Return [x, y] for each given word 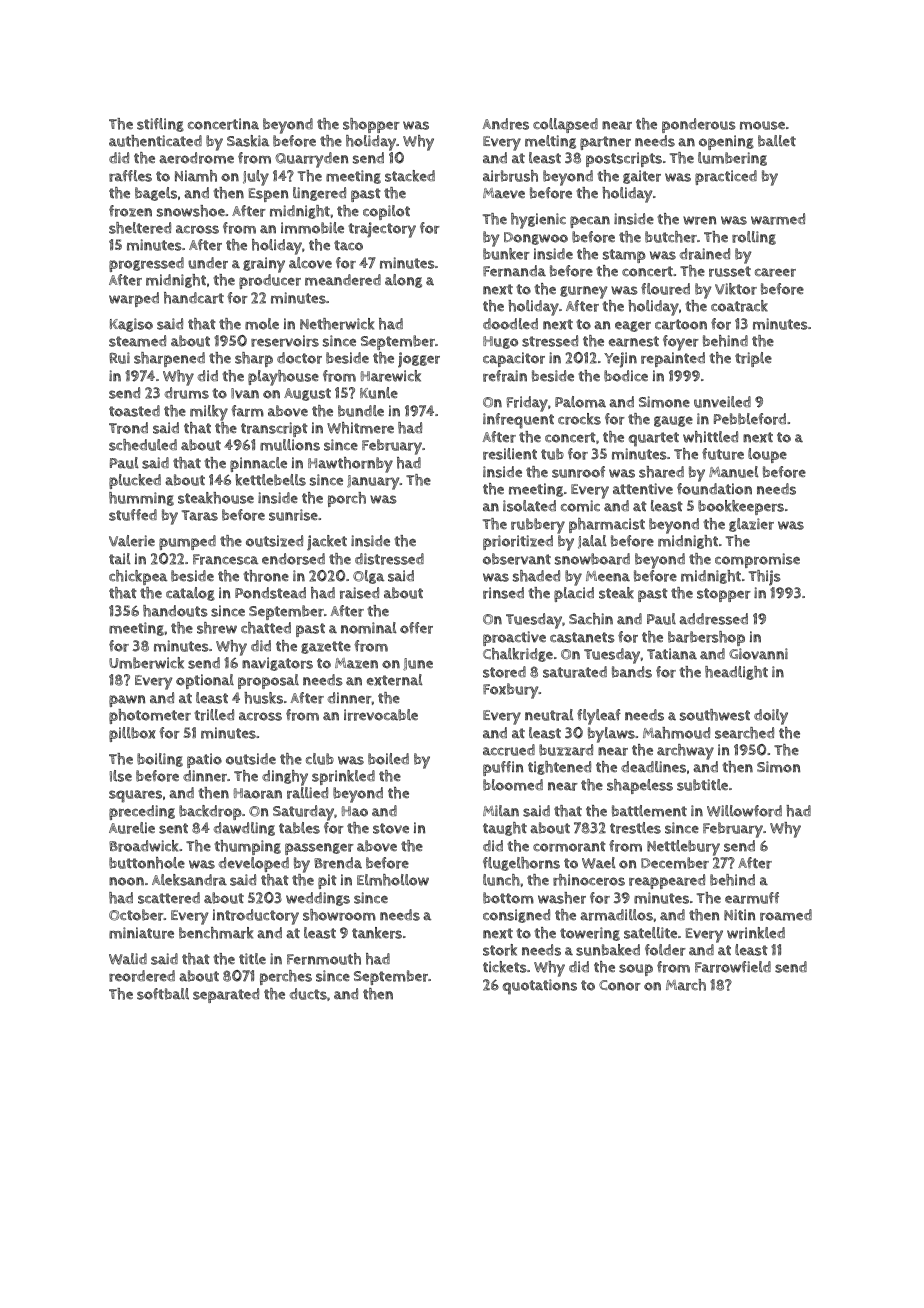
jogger [419, 360]
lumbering [732, 159]
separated [226, 995]
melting [550, 142]
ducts [308, 994]
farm [247, 411]
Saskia [248, 141]
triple [753, 359]
